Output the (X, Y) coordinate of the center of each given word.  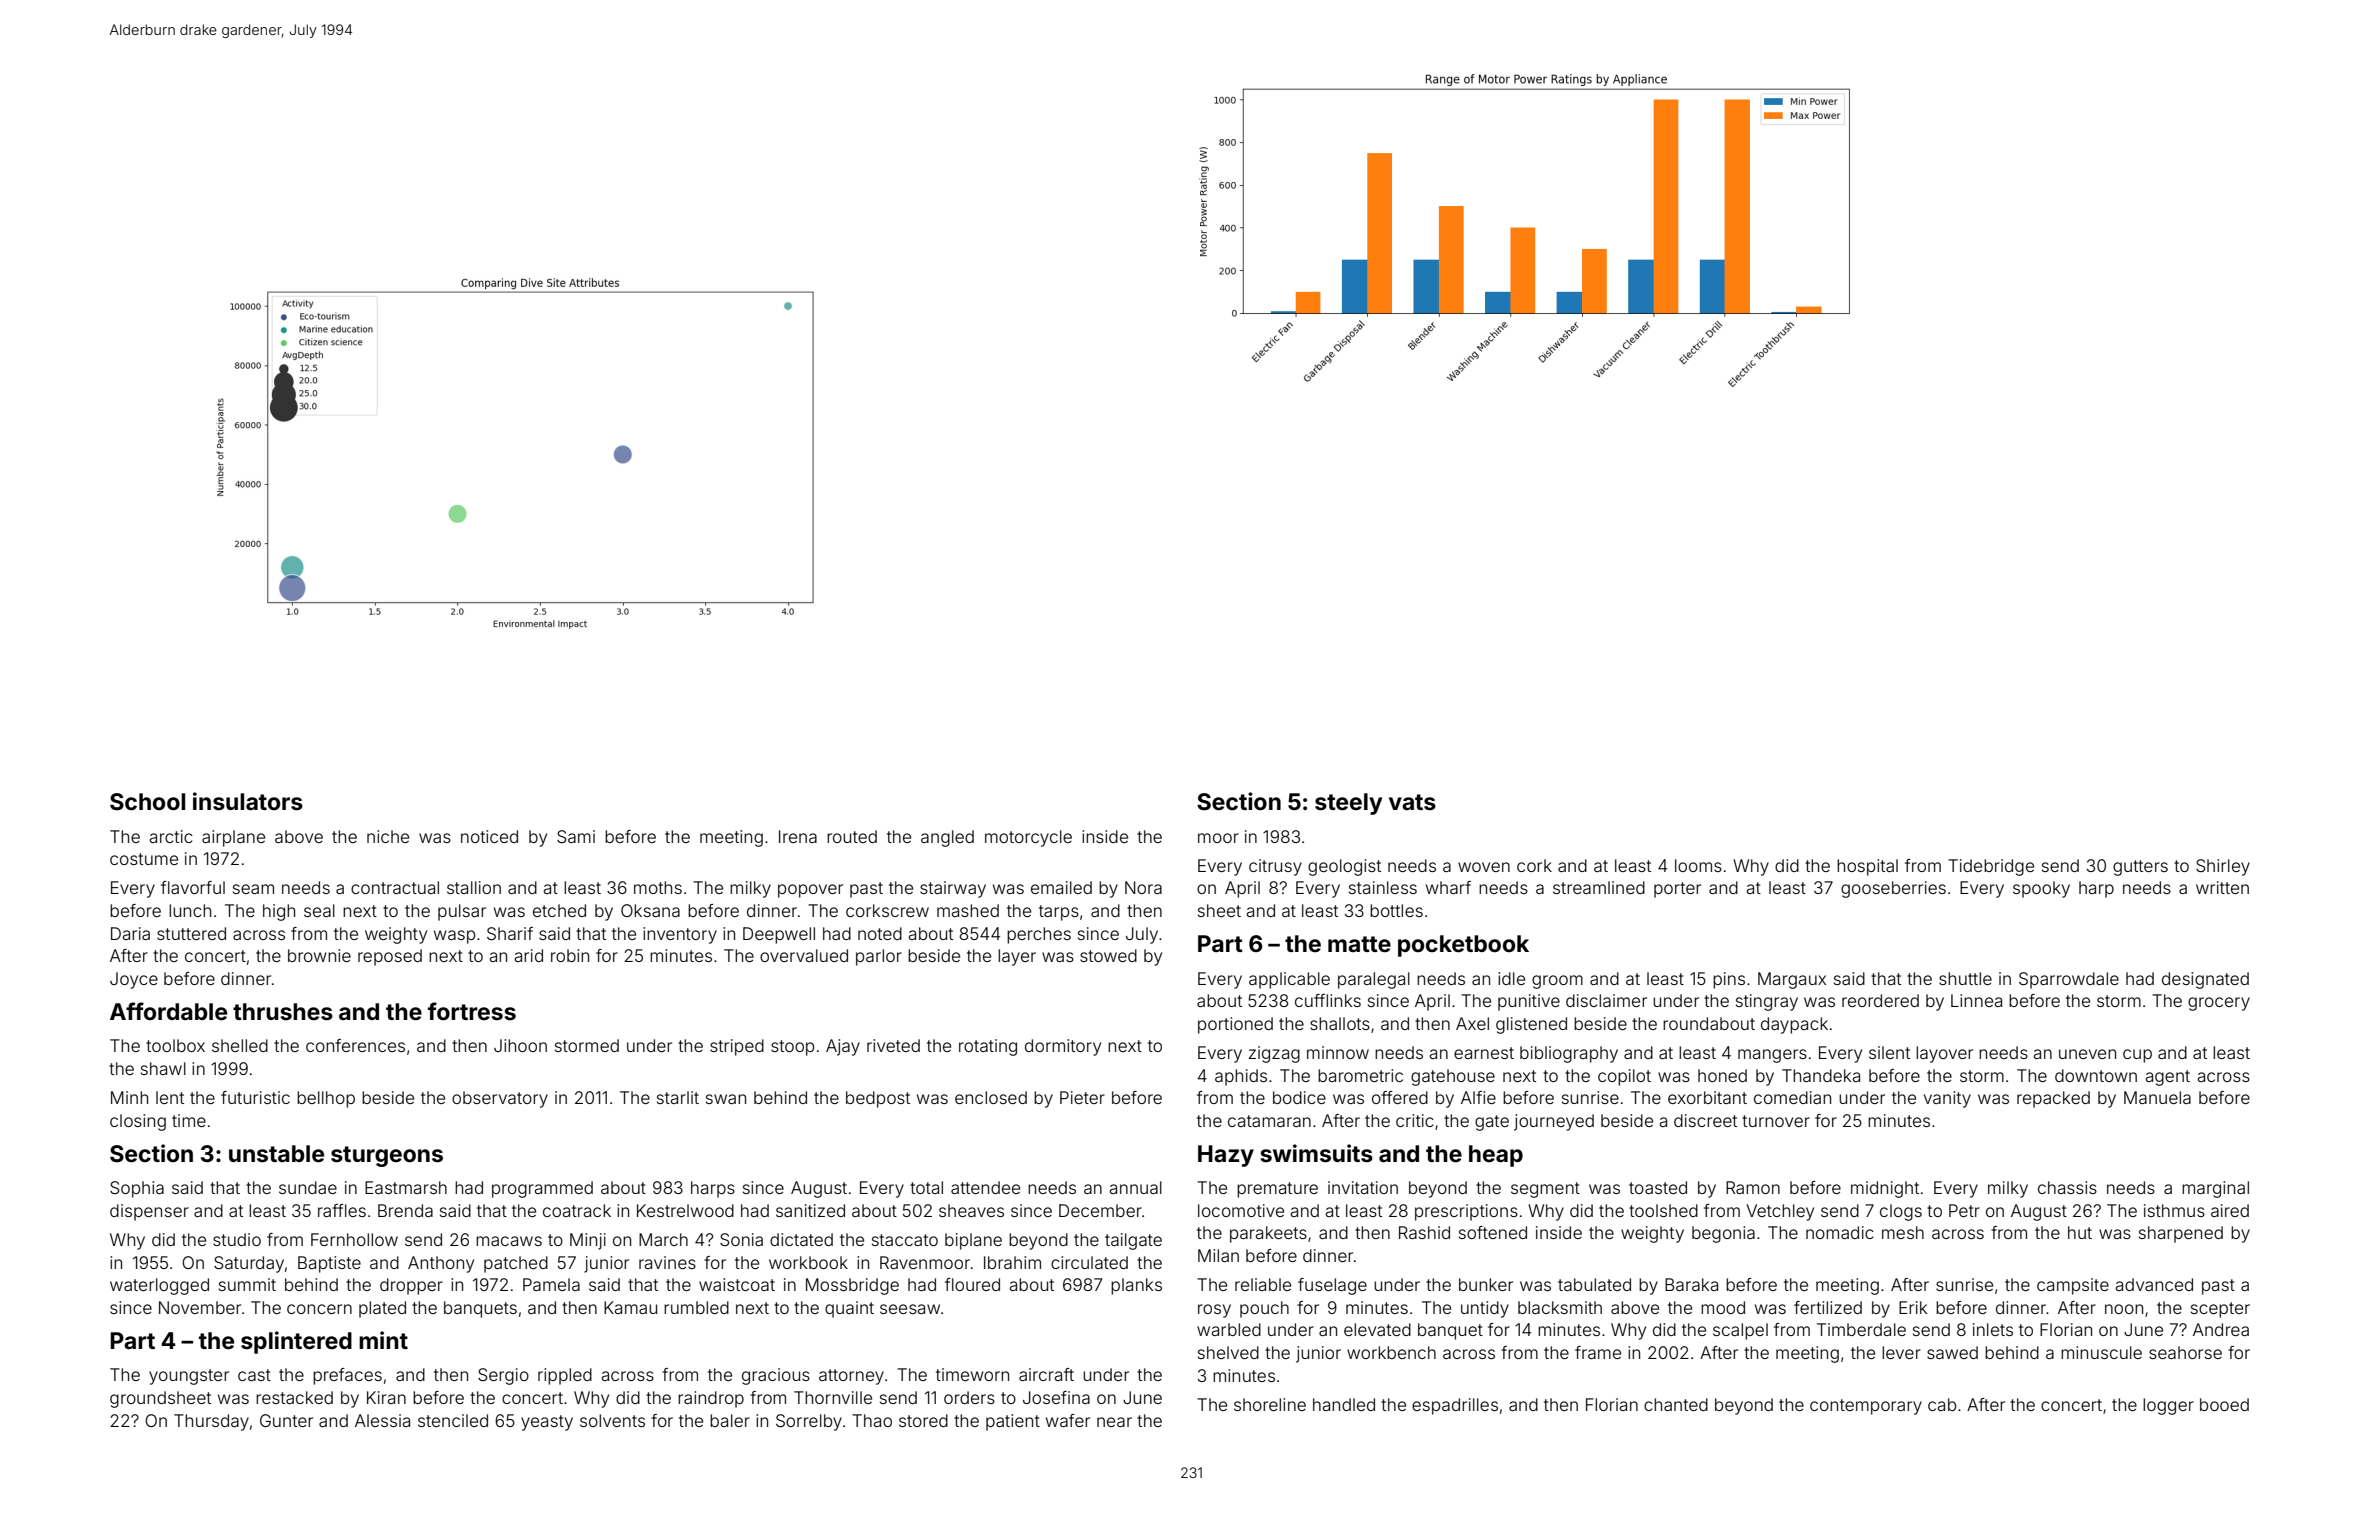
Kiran (386, 1397)
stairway (953, 889)
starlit (678, 1097)
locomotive (1241, 1210)
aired (2230, 1210)
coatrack (577, 1210)
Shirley (2223, 867)
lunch (190, 910)
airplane (233, 838)
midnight (1885, 1189)
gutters (2140, 868)
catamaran (1269, 1121)
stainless (1383, 887)
